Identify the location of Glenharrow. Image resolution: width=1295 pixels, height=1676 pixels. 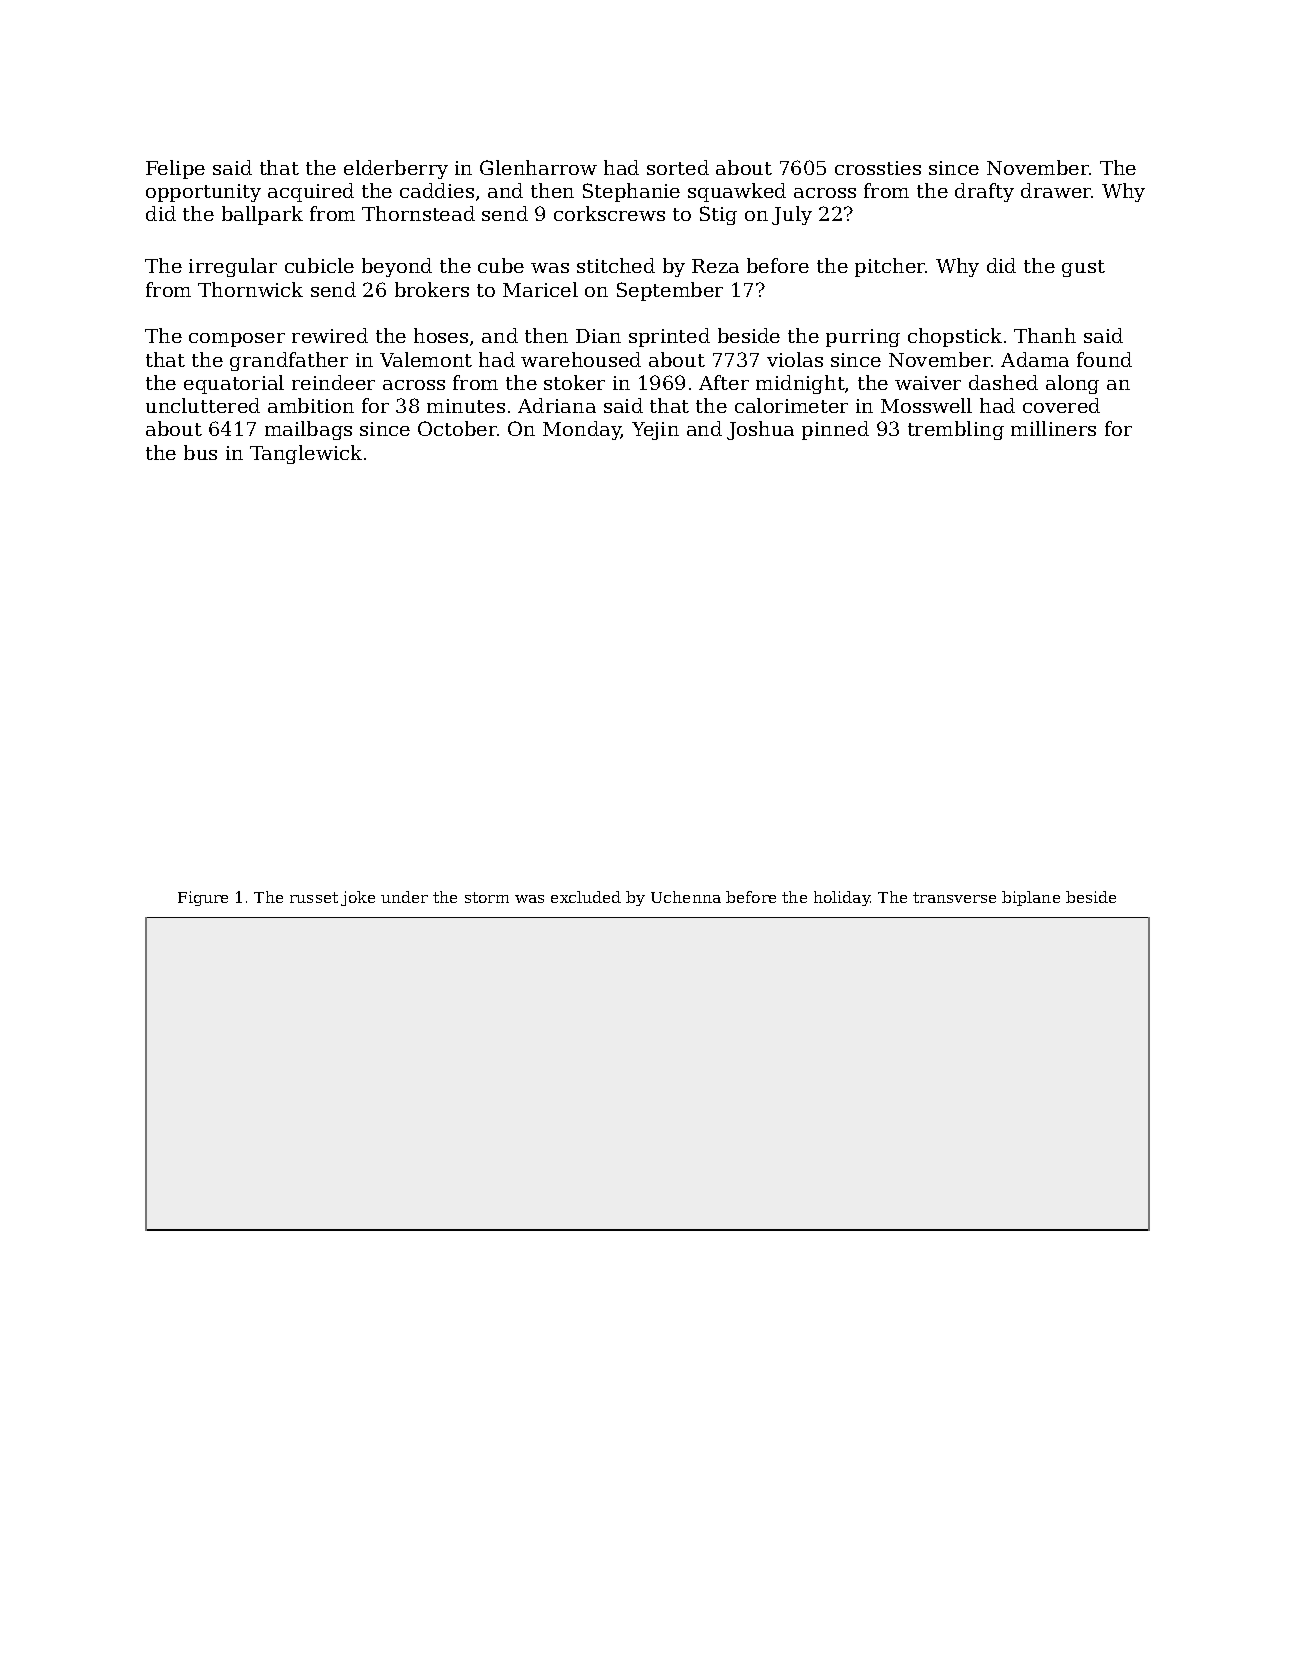
(538, 167).
